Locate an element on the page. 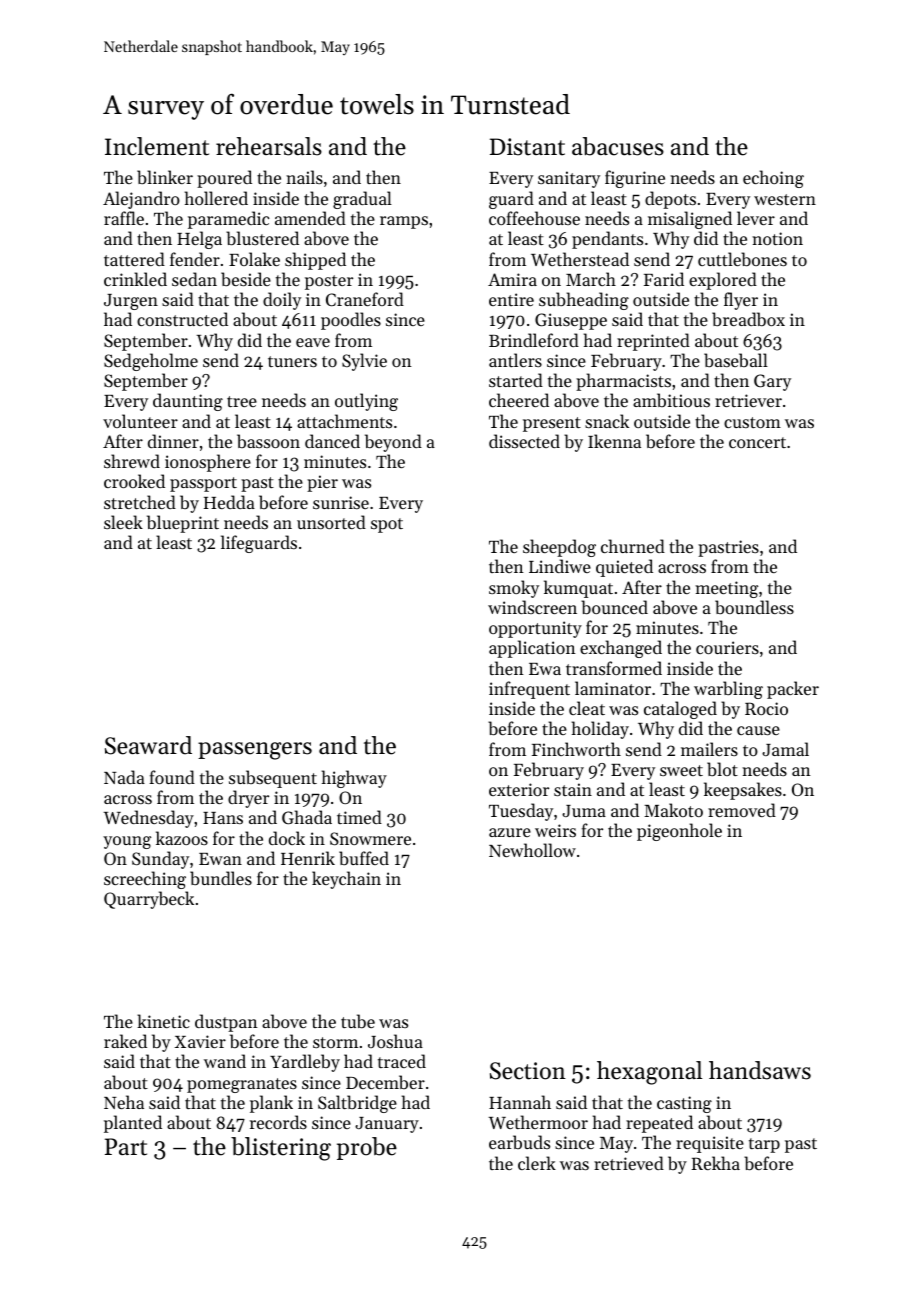  warbling is located at coordinates (728, 690).
